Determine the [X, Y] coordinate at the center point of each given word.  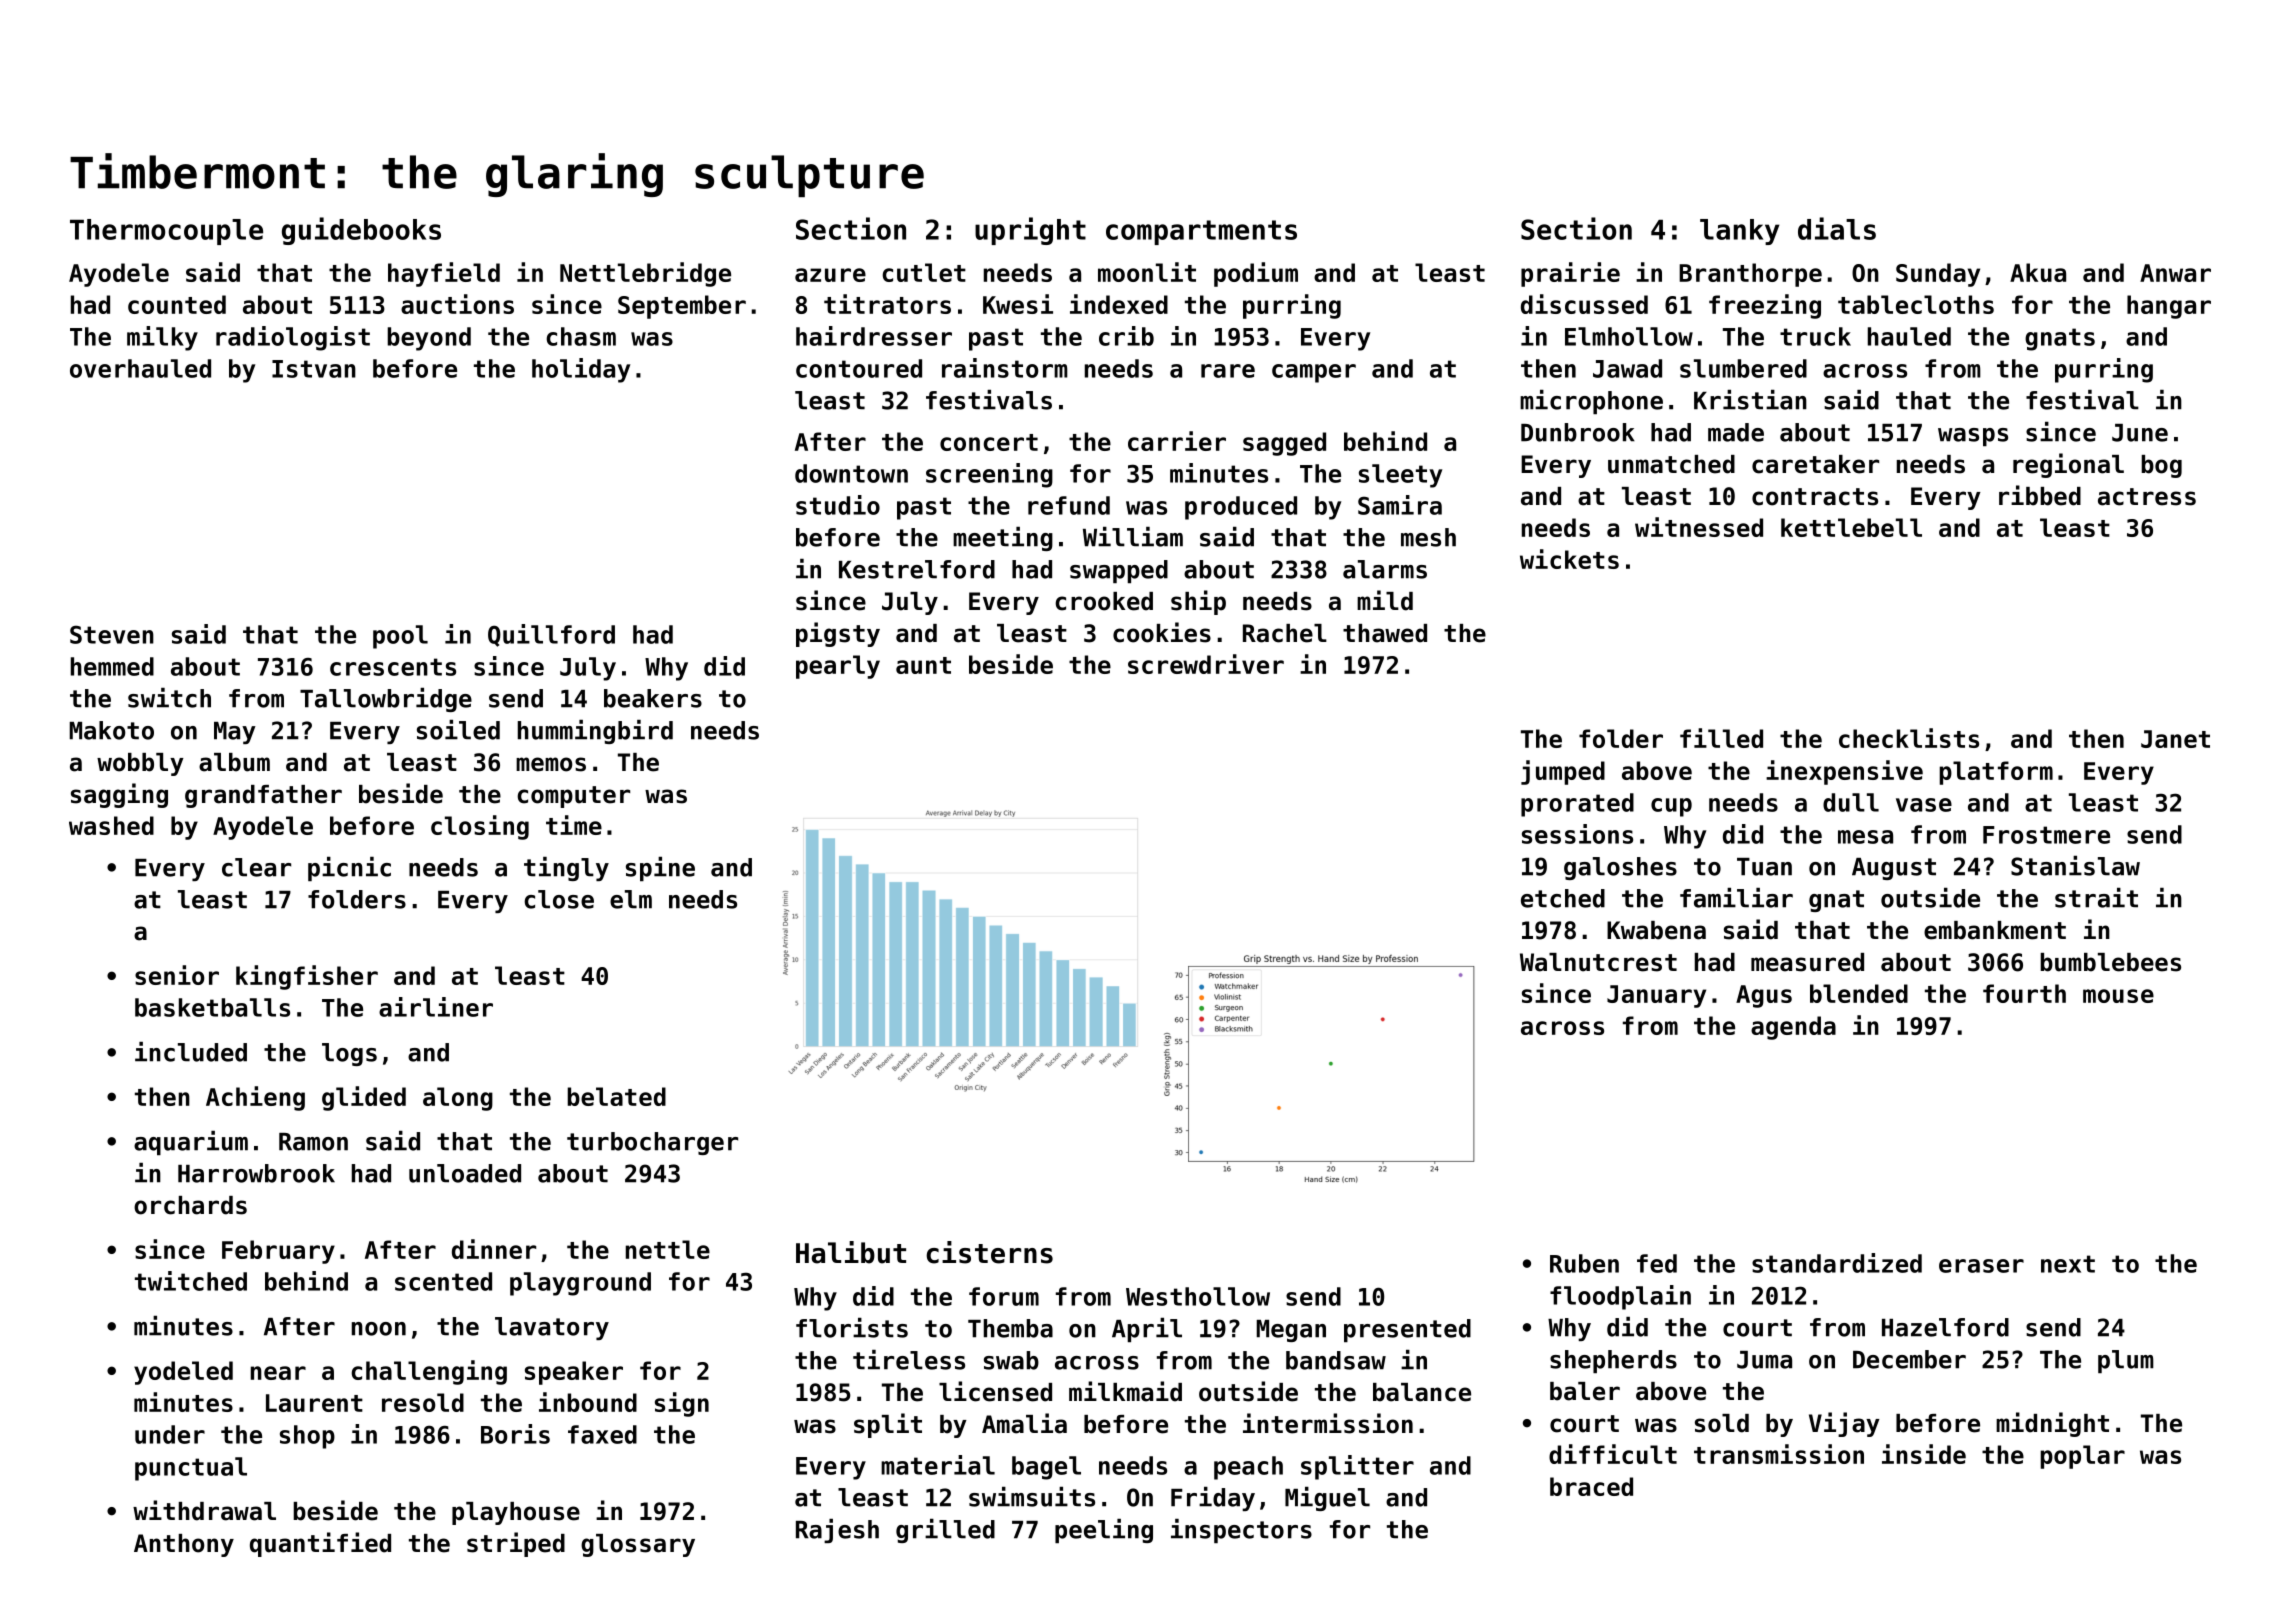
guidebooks [361, 231]
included [191, 1052]
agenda [1793, 1028]
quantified [320, 1544]
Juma [1764, 1360]
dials [1837, 228]
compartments [1201, 232]
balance [1422, 1392]
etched [1563, 898]
